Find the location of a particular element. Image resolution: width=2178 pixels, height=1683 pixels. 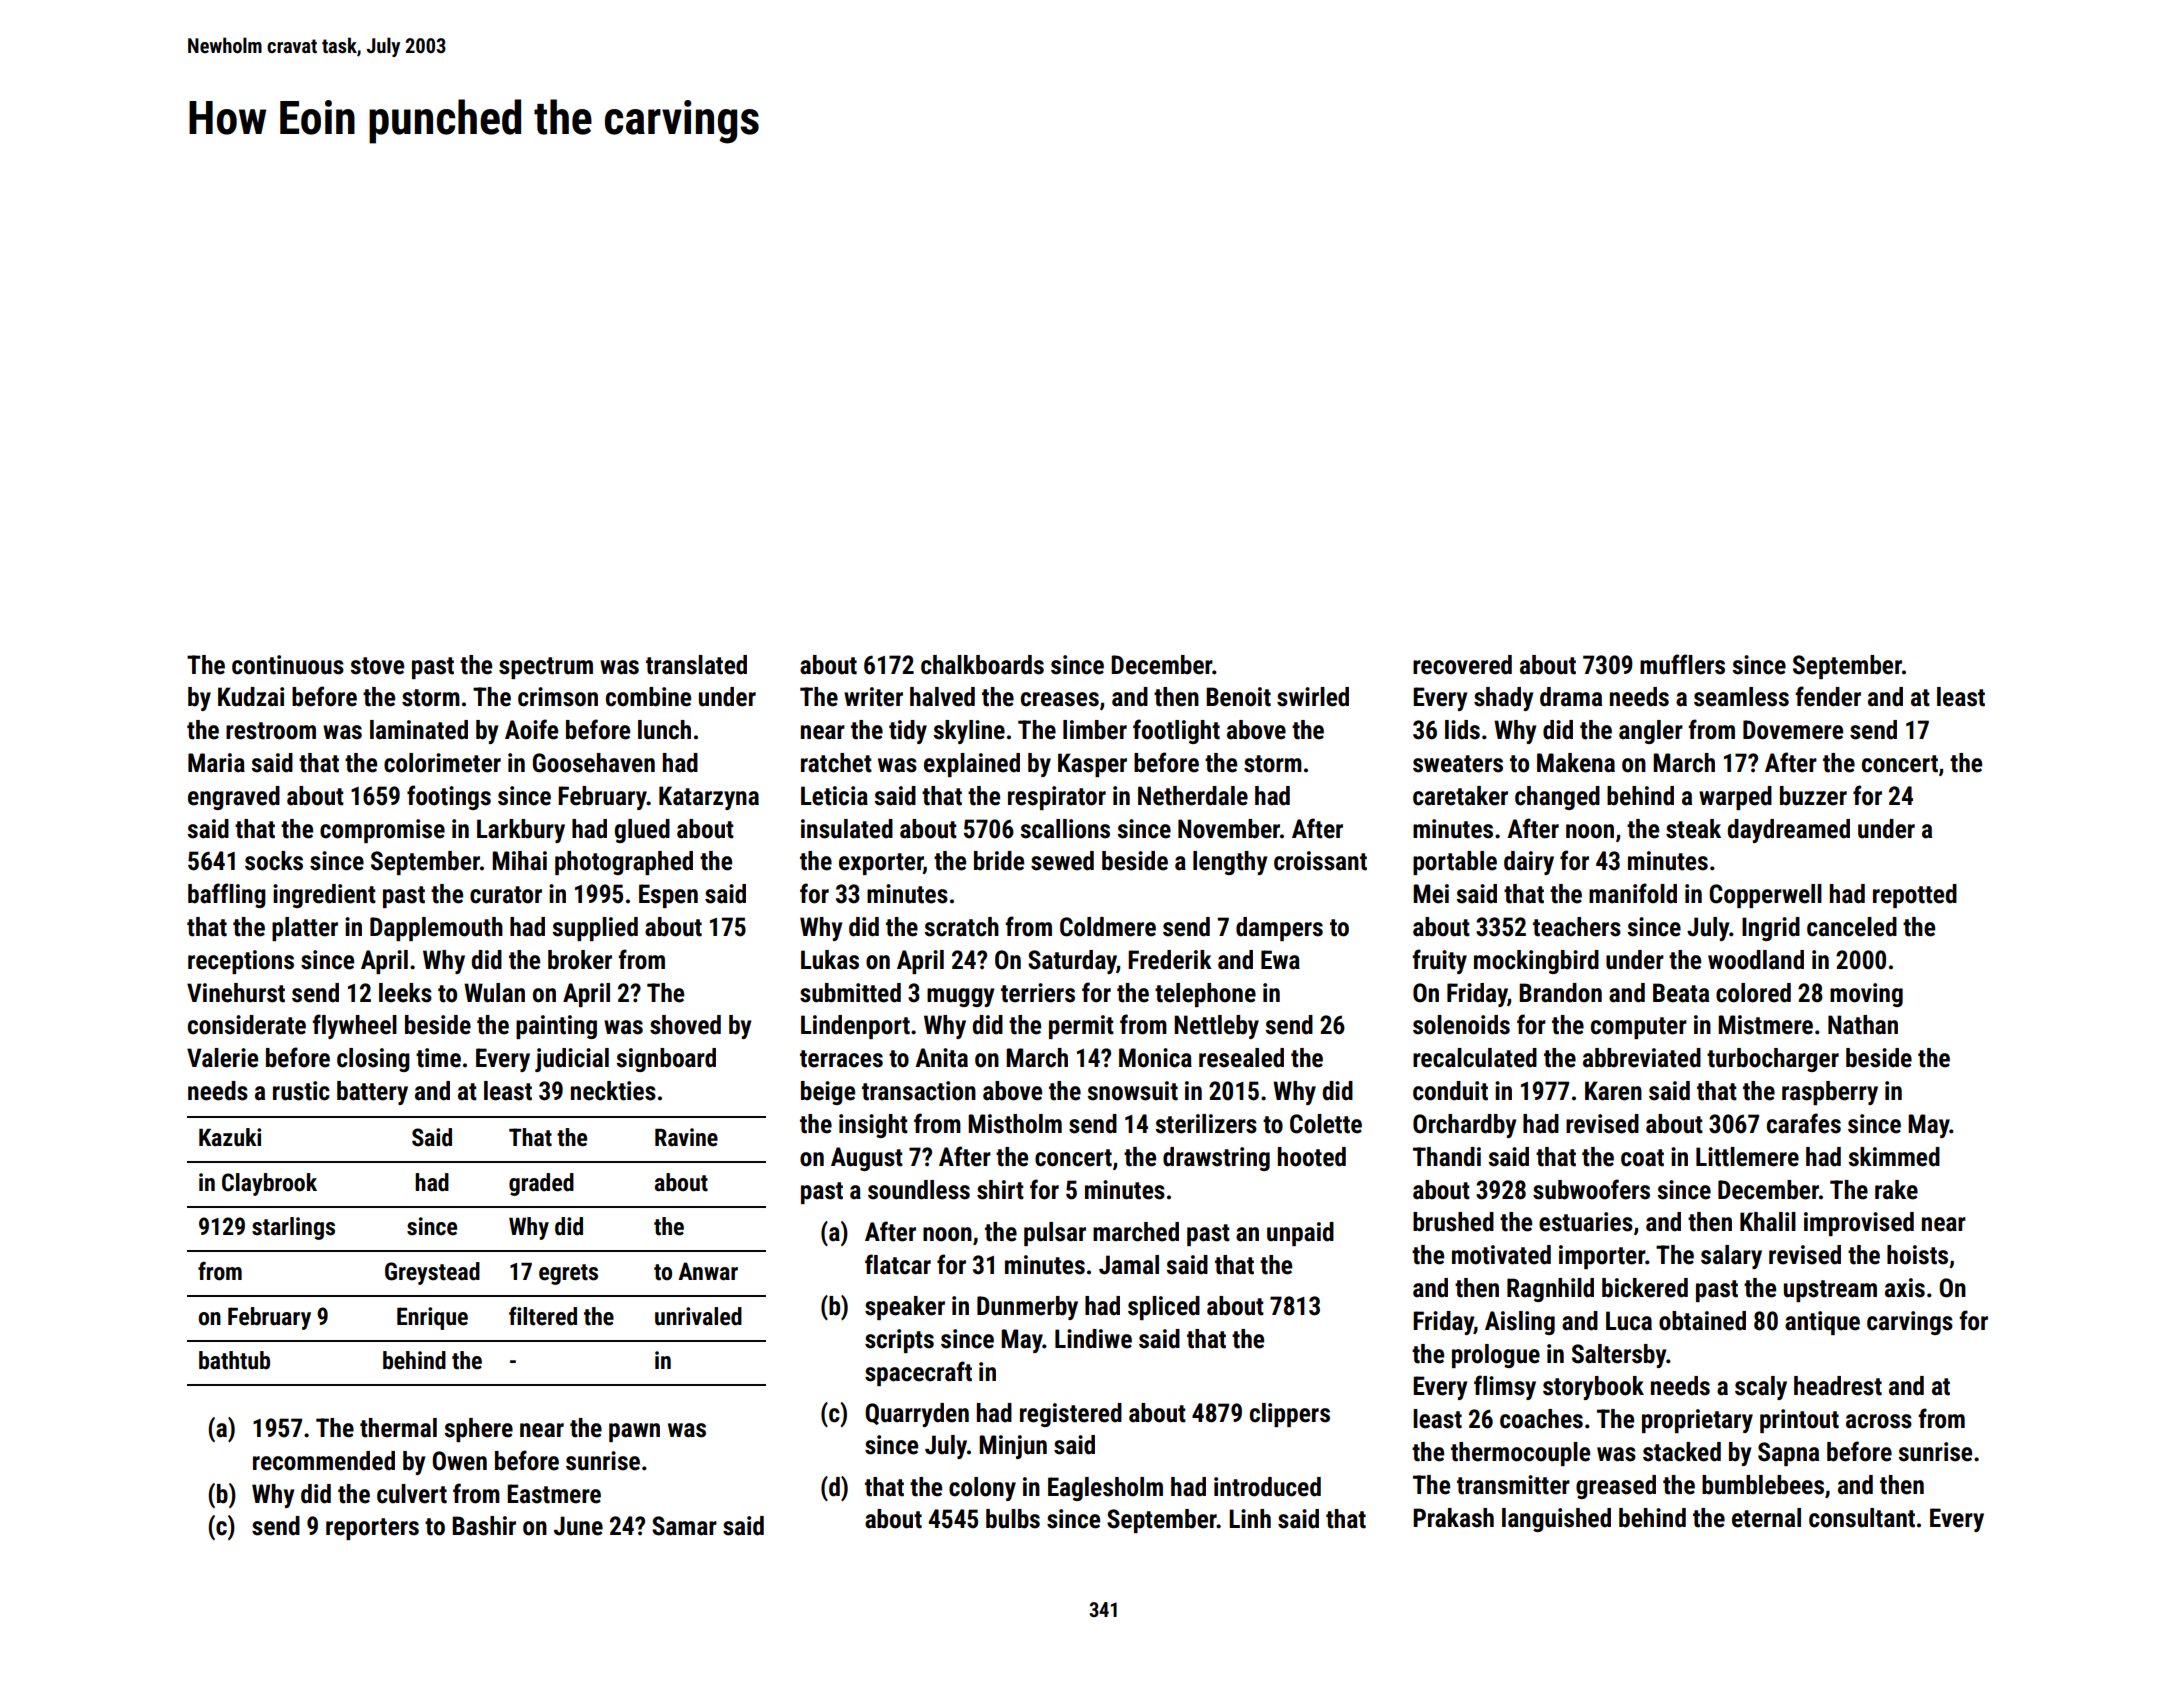

resealed is located at coordinates (1241, 1058).
